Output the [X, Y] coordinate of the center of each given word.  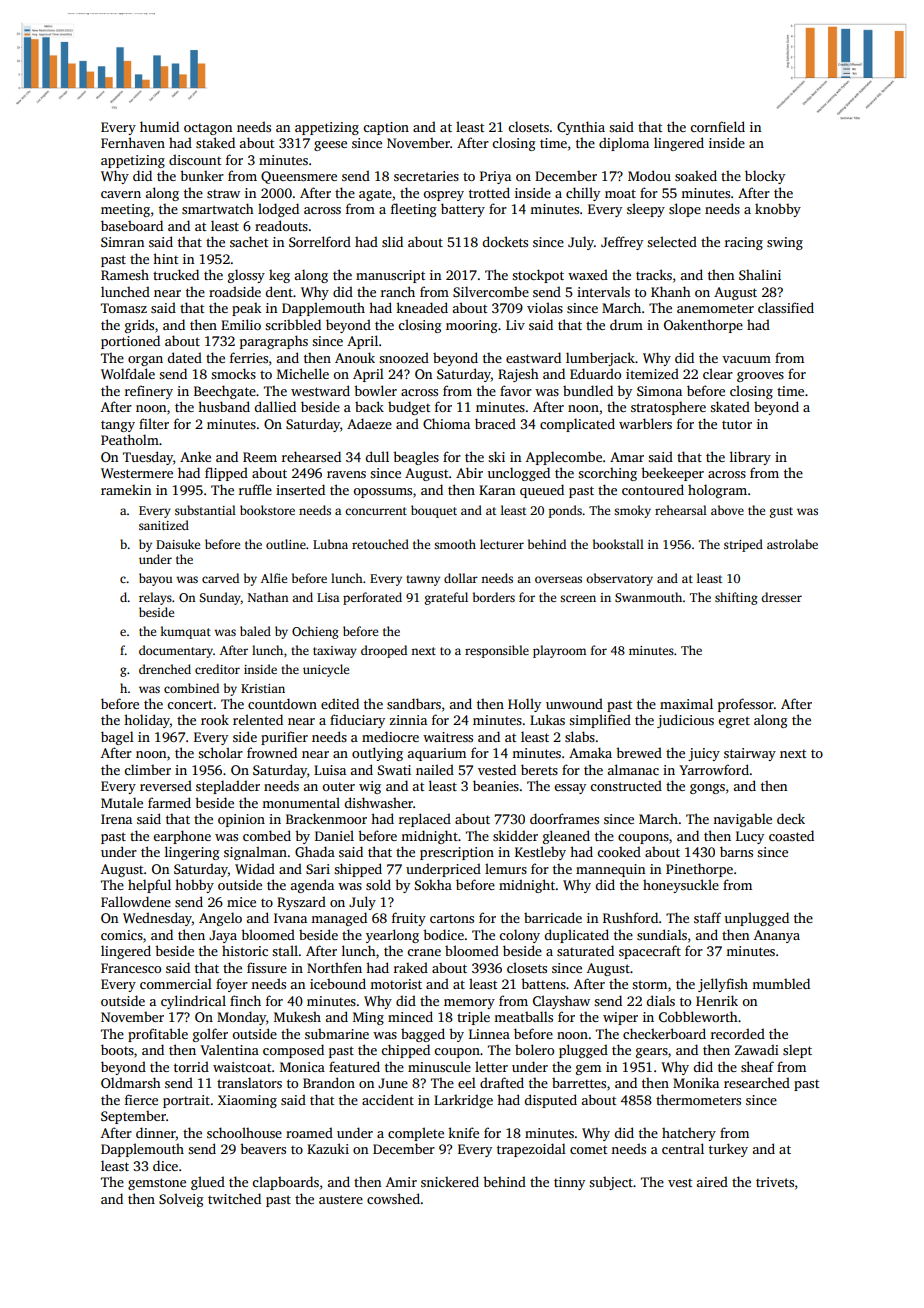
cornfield [717, 126]
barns [736, 851]
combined [191, 688]
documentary [176, 651]
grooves [760, 377]
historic [245, 951]
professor [746, 705]
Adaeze [369, 423]
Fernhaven [133, 142]
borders [494, 597]
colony [519, 936]
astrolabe [792, 544]
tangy [118, 426]
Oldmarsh [131, 1082]
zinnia [408, 720]
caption [386, 128]
